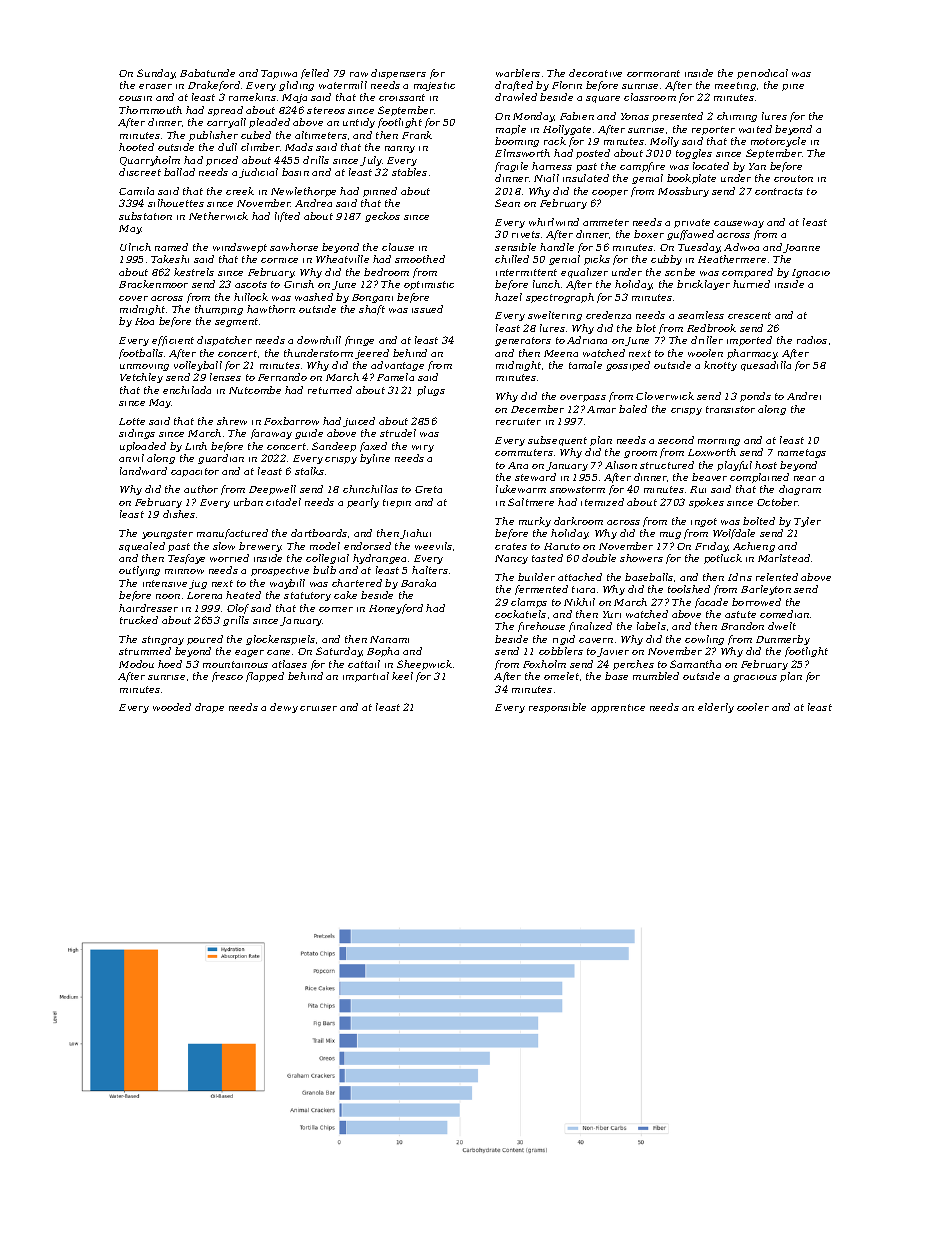 Image resolution: width=952 pixels, height=1233 pixels. Describe the element at coordinates (544, 664) in the document. I see `Foxholm` at that location.
